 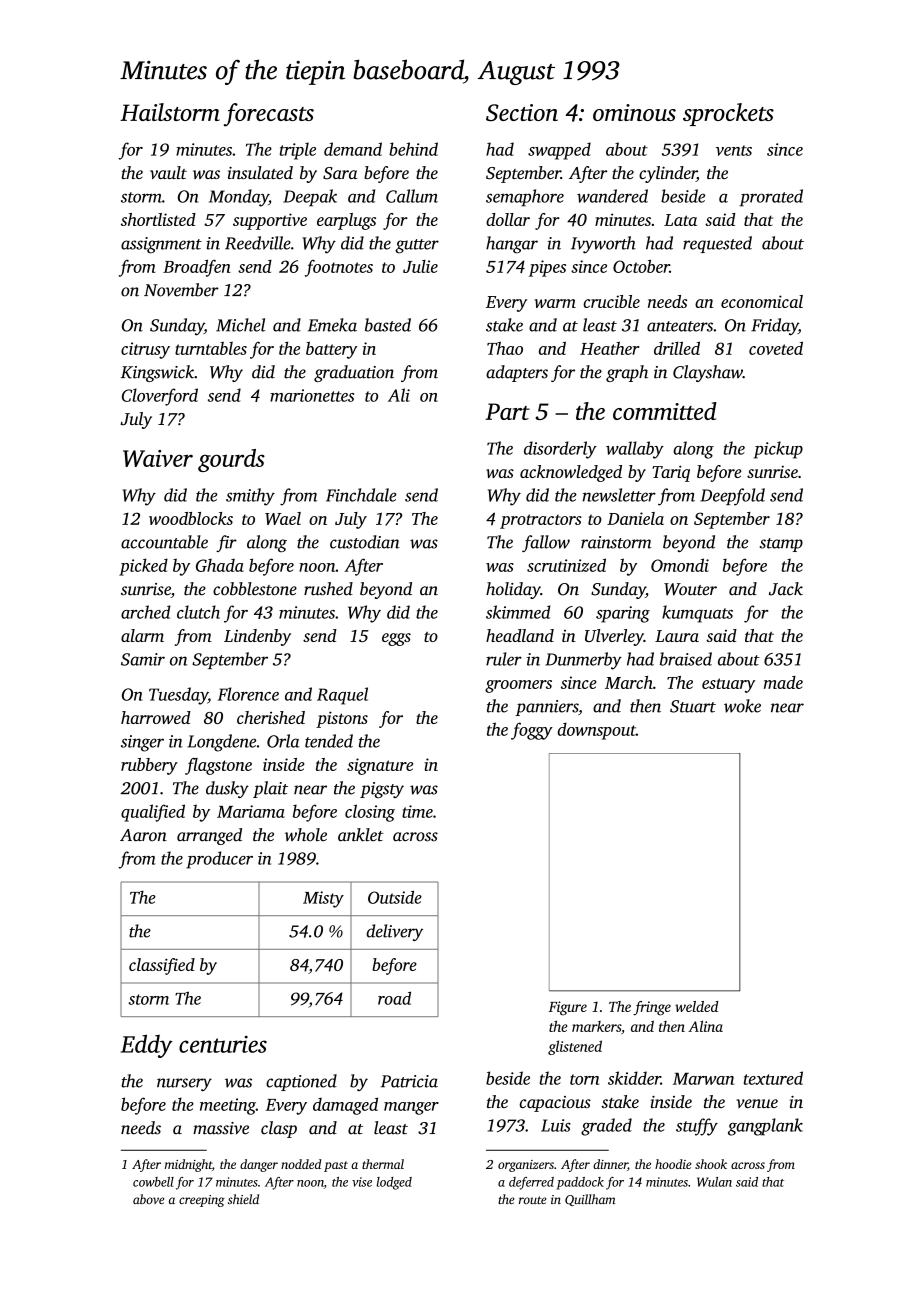 What do you see at coordinates (786, 589) in the screenshot?
I see `Jack` at bounding box center [786, 589].
